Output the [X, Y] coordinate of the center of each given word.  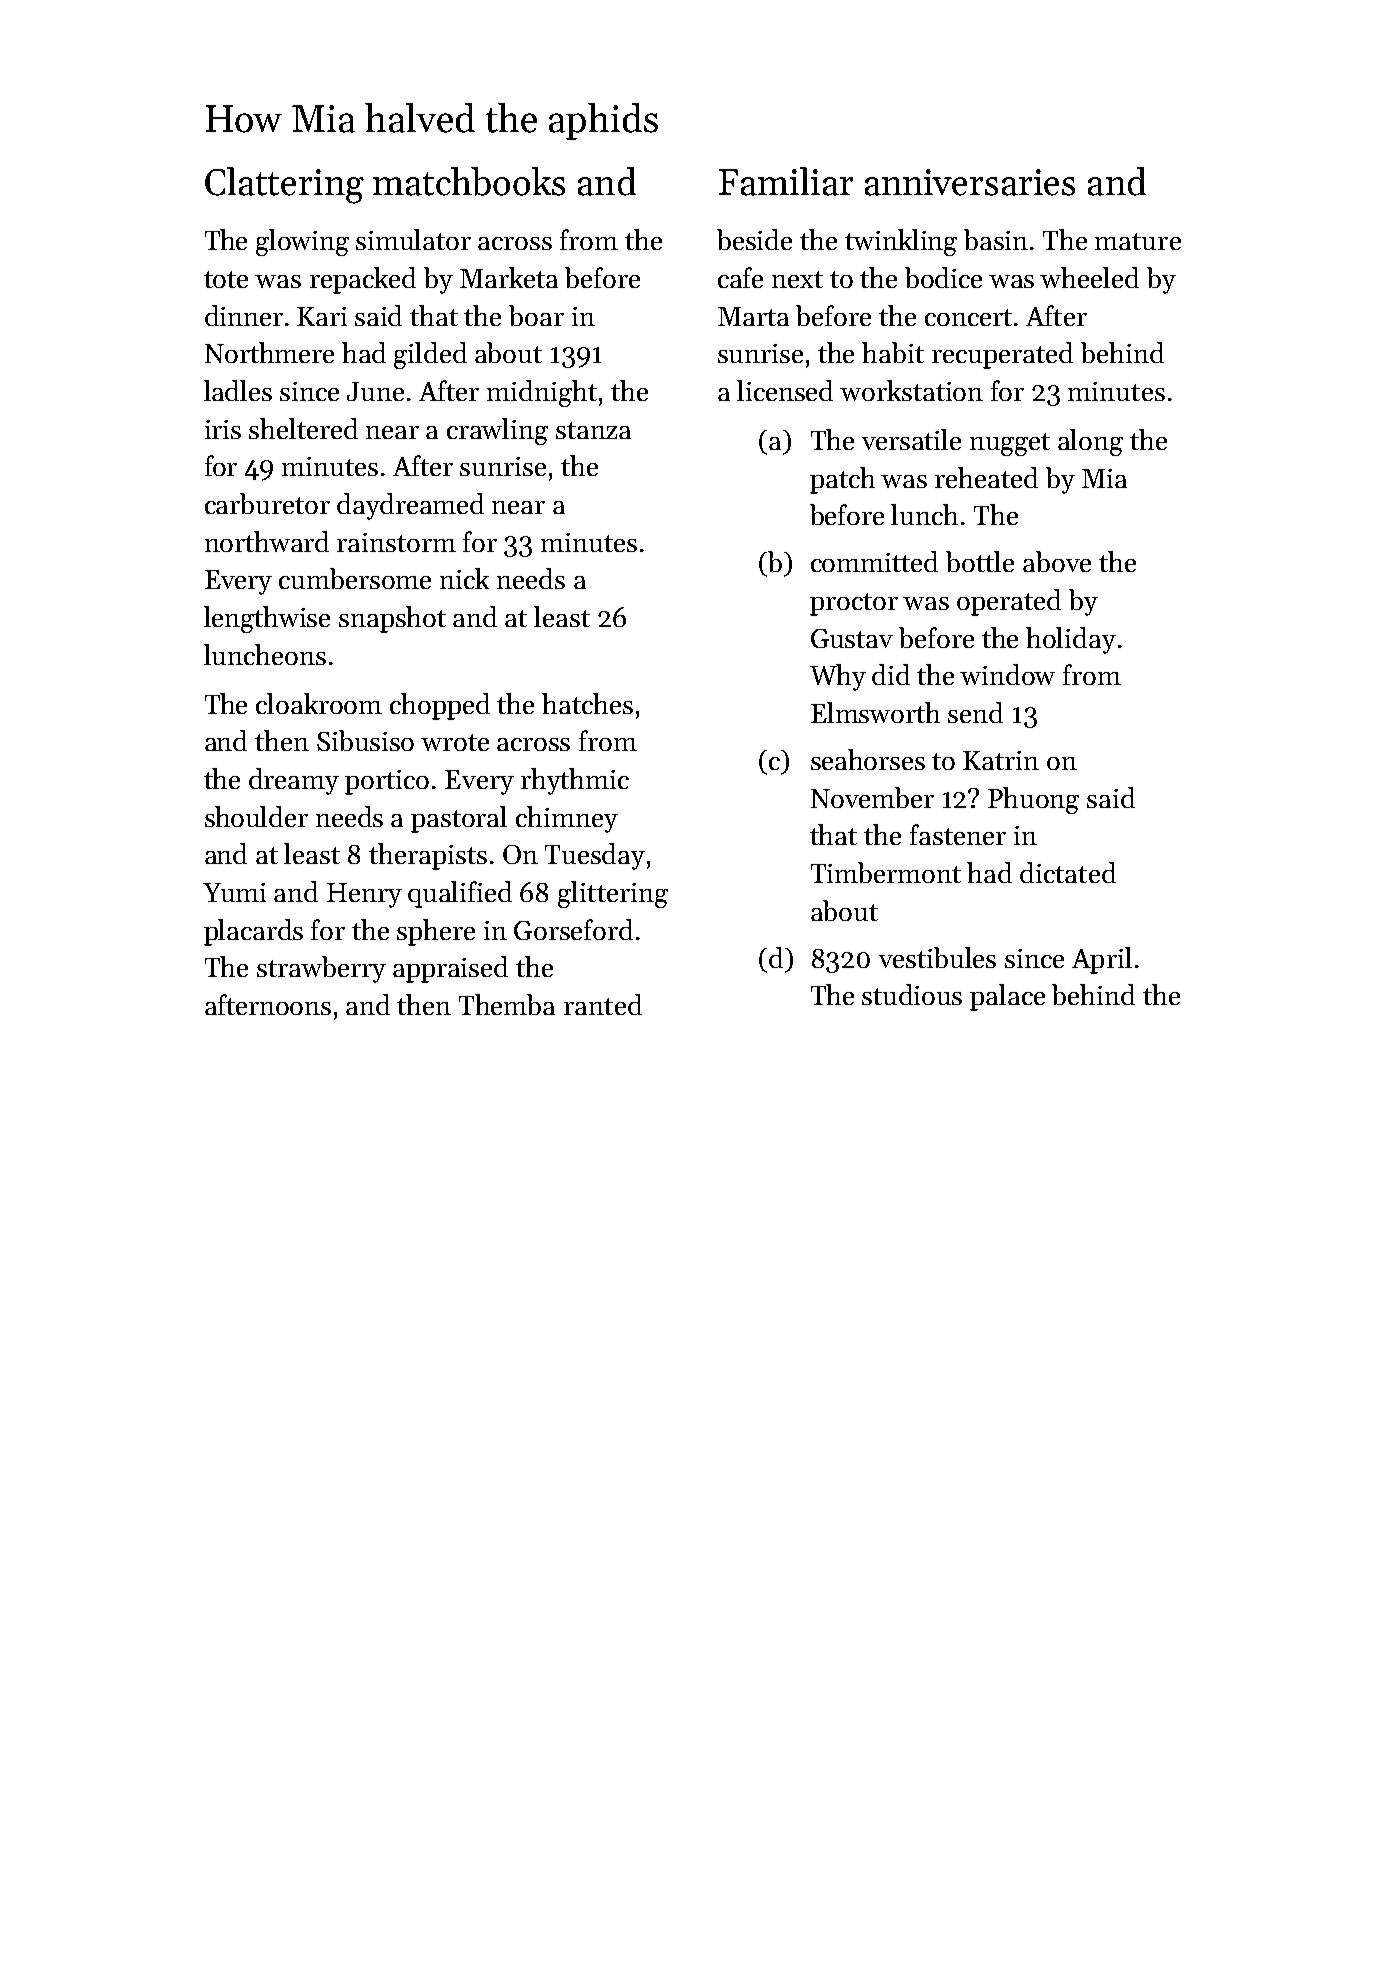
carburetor [267, 503]
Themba [507, 1004]
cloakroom [319, 703]
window [1007, 674]
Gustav [852, 638]
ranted [603, 1004]
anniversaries [970, 182]
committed [874, 561]
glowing [302, 242]
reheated [986, 477]
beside [754, 239]
